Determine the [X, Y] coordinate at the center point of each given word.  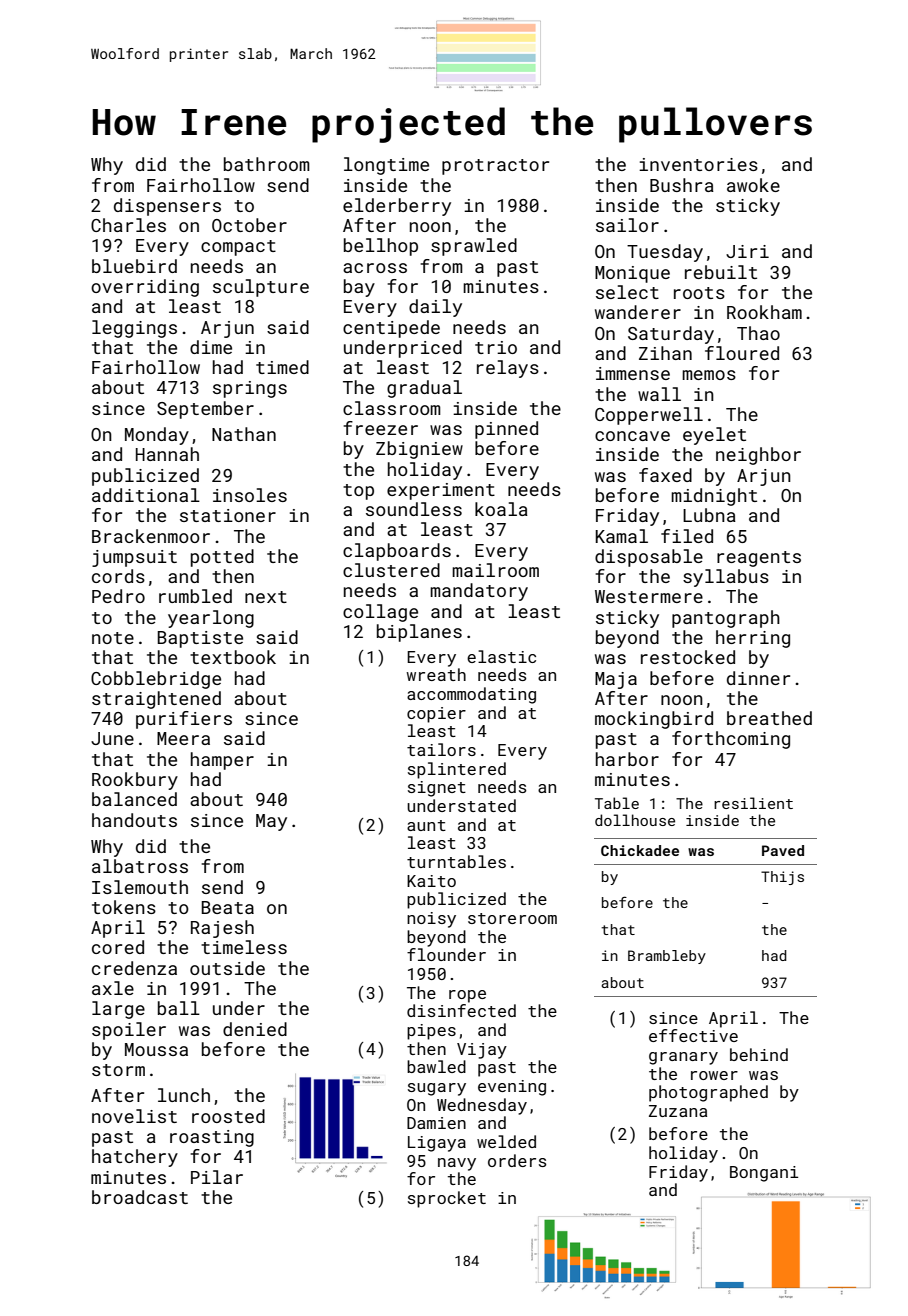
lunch [184, 1095]
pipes [431, 1032]
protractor [495, 167]
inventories [698, 164]
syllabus [726, 578]
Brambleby [667, 957]
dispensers [167, 207]
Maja [616, 680]
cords [118, 576]
